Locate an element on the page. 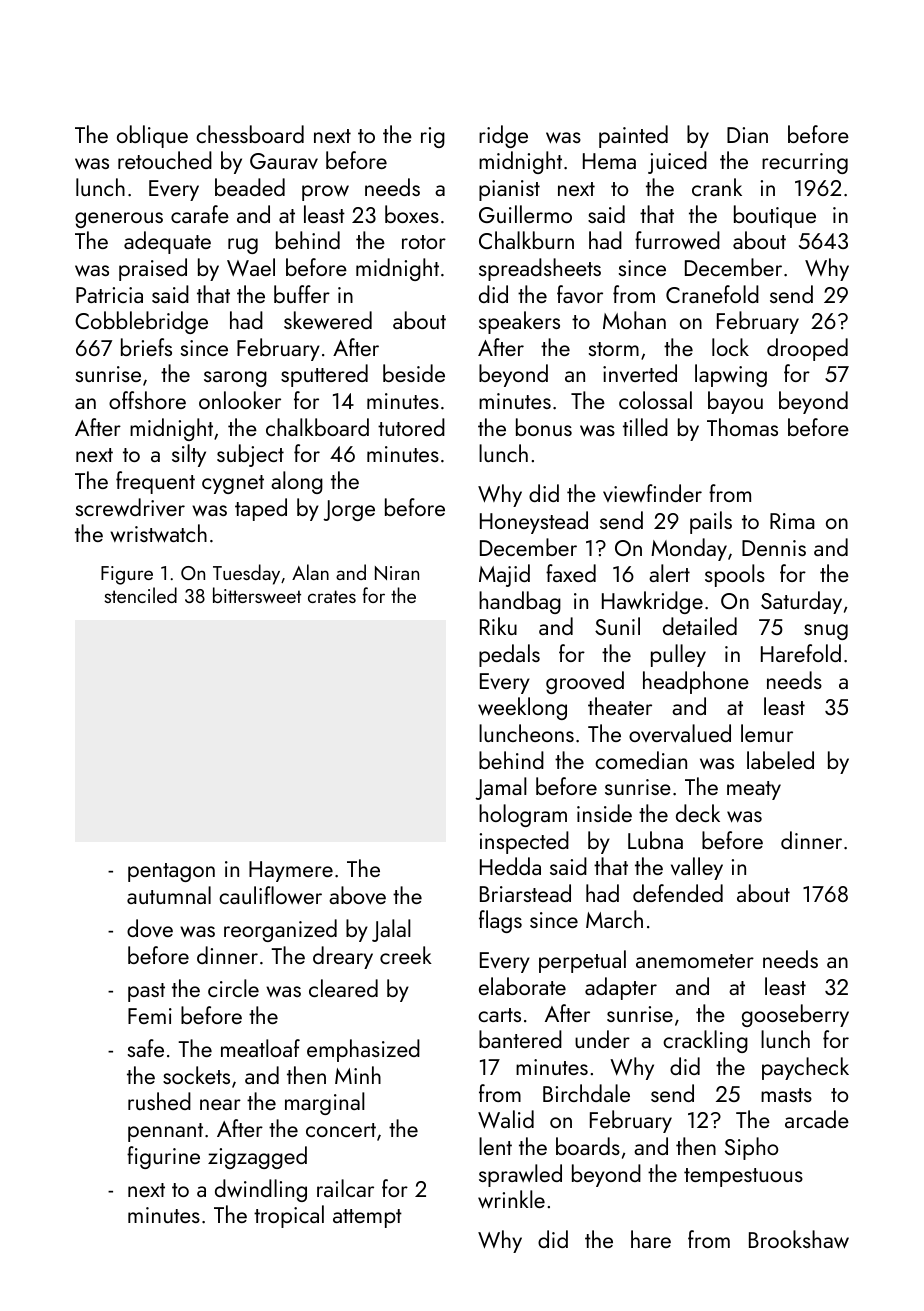 The height and width of the page is (1311, 924). drooped is located at coordinates (807, 349).
